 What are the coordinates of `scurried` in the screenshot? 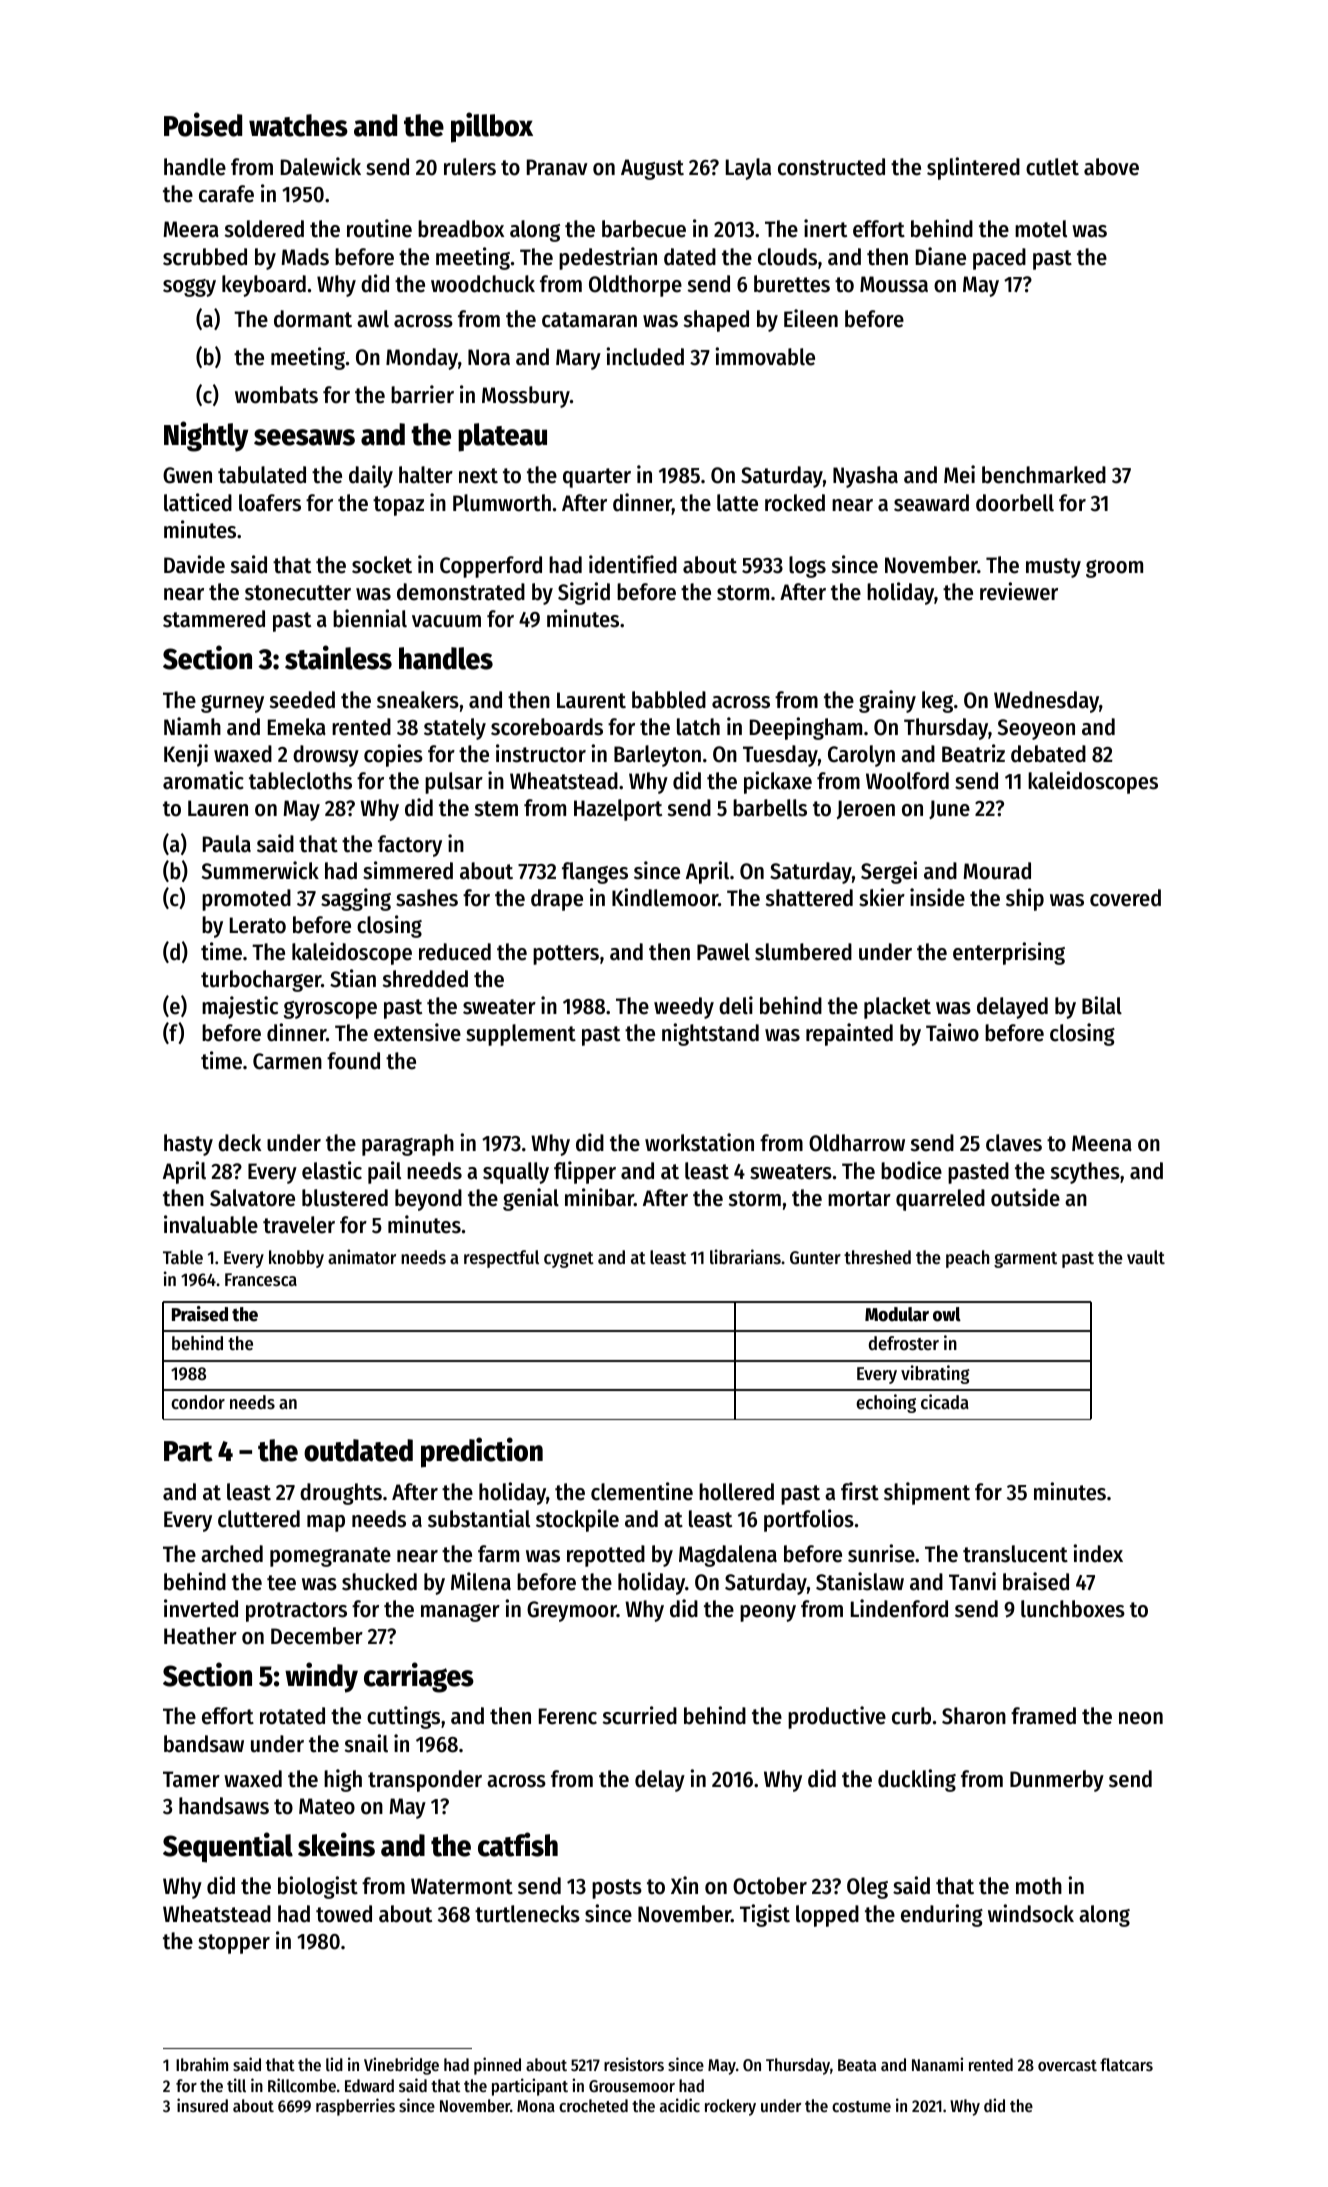 It's located at (640, 1715).
